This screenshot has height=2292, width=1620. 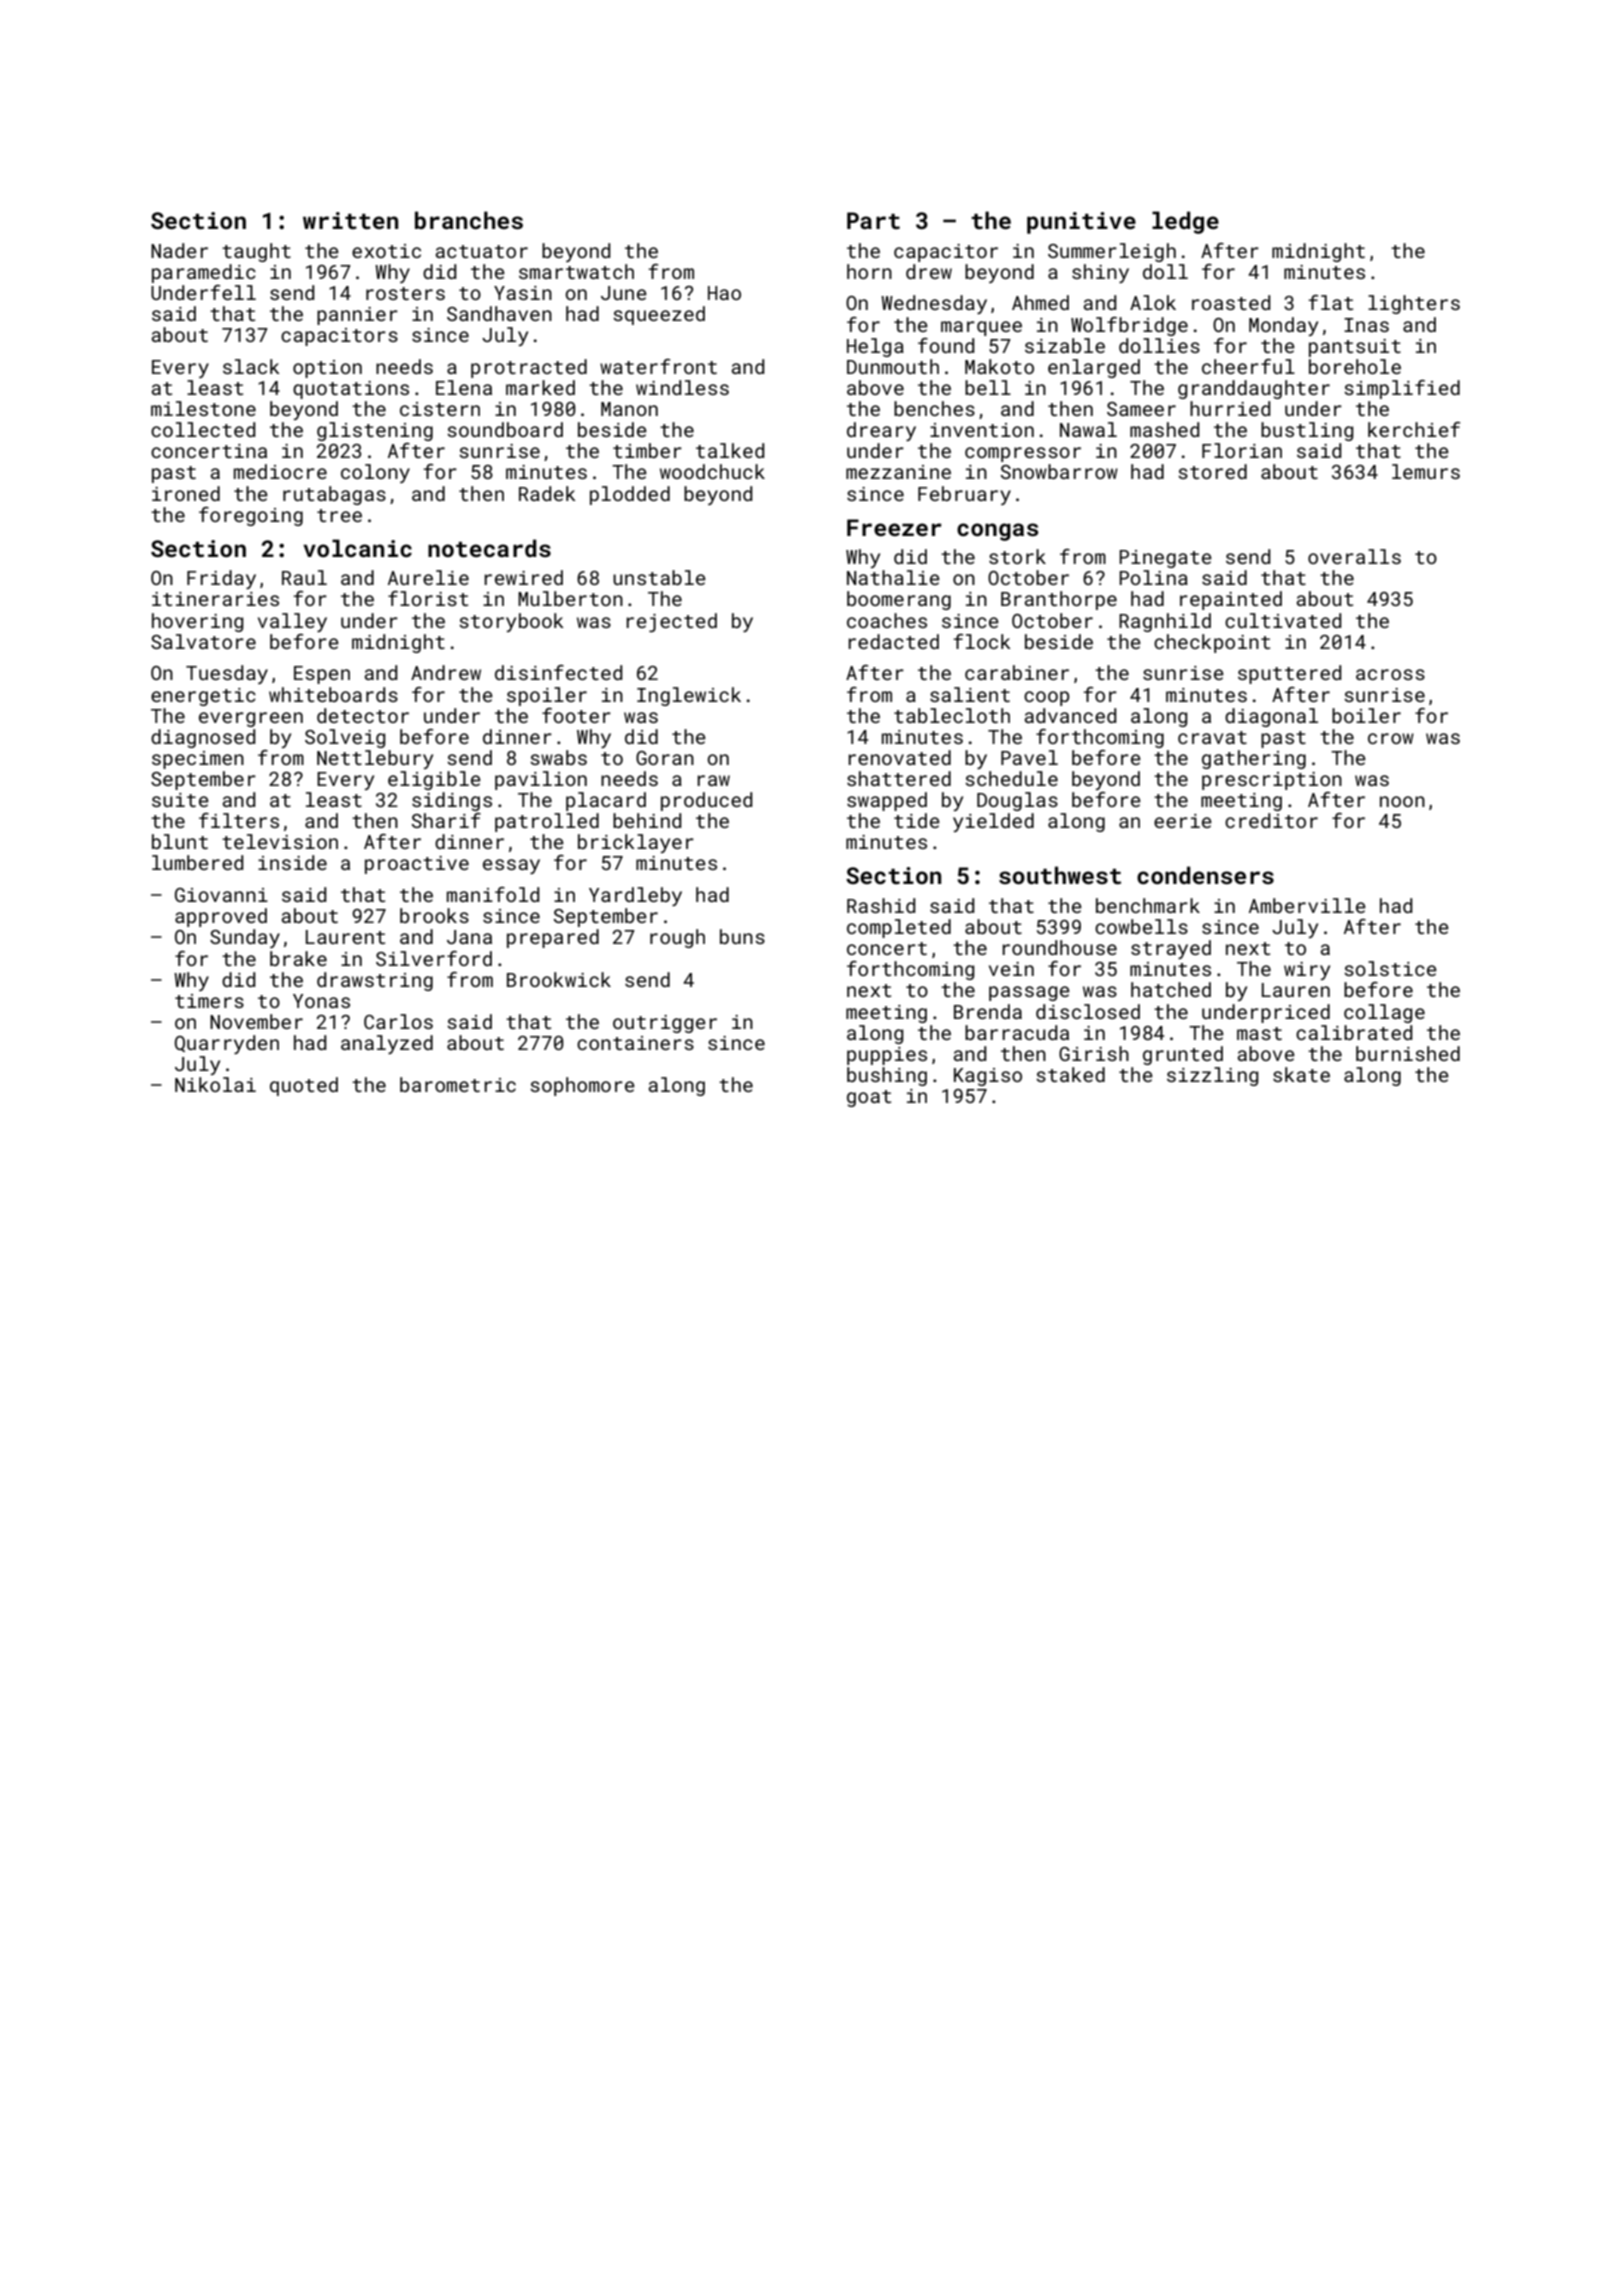 I want to click on ledge, so click(x=1185, y=222).
